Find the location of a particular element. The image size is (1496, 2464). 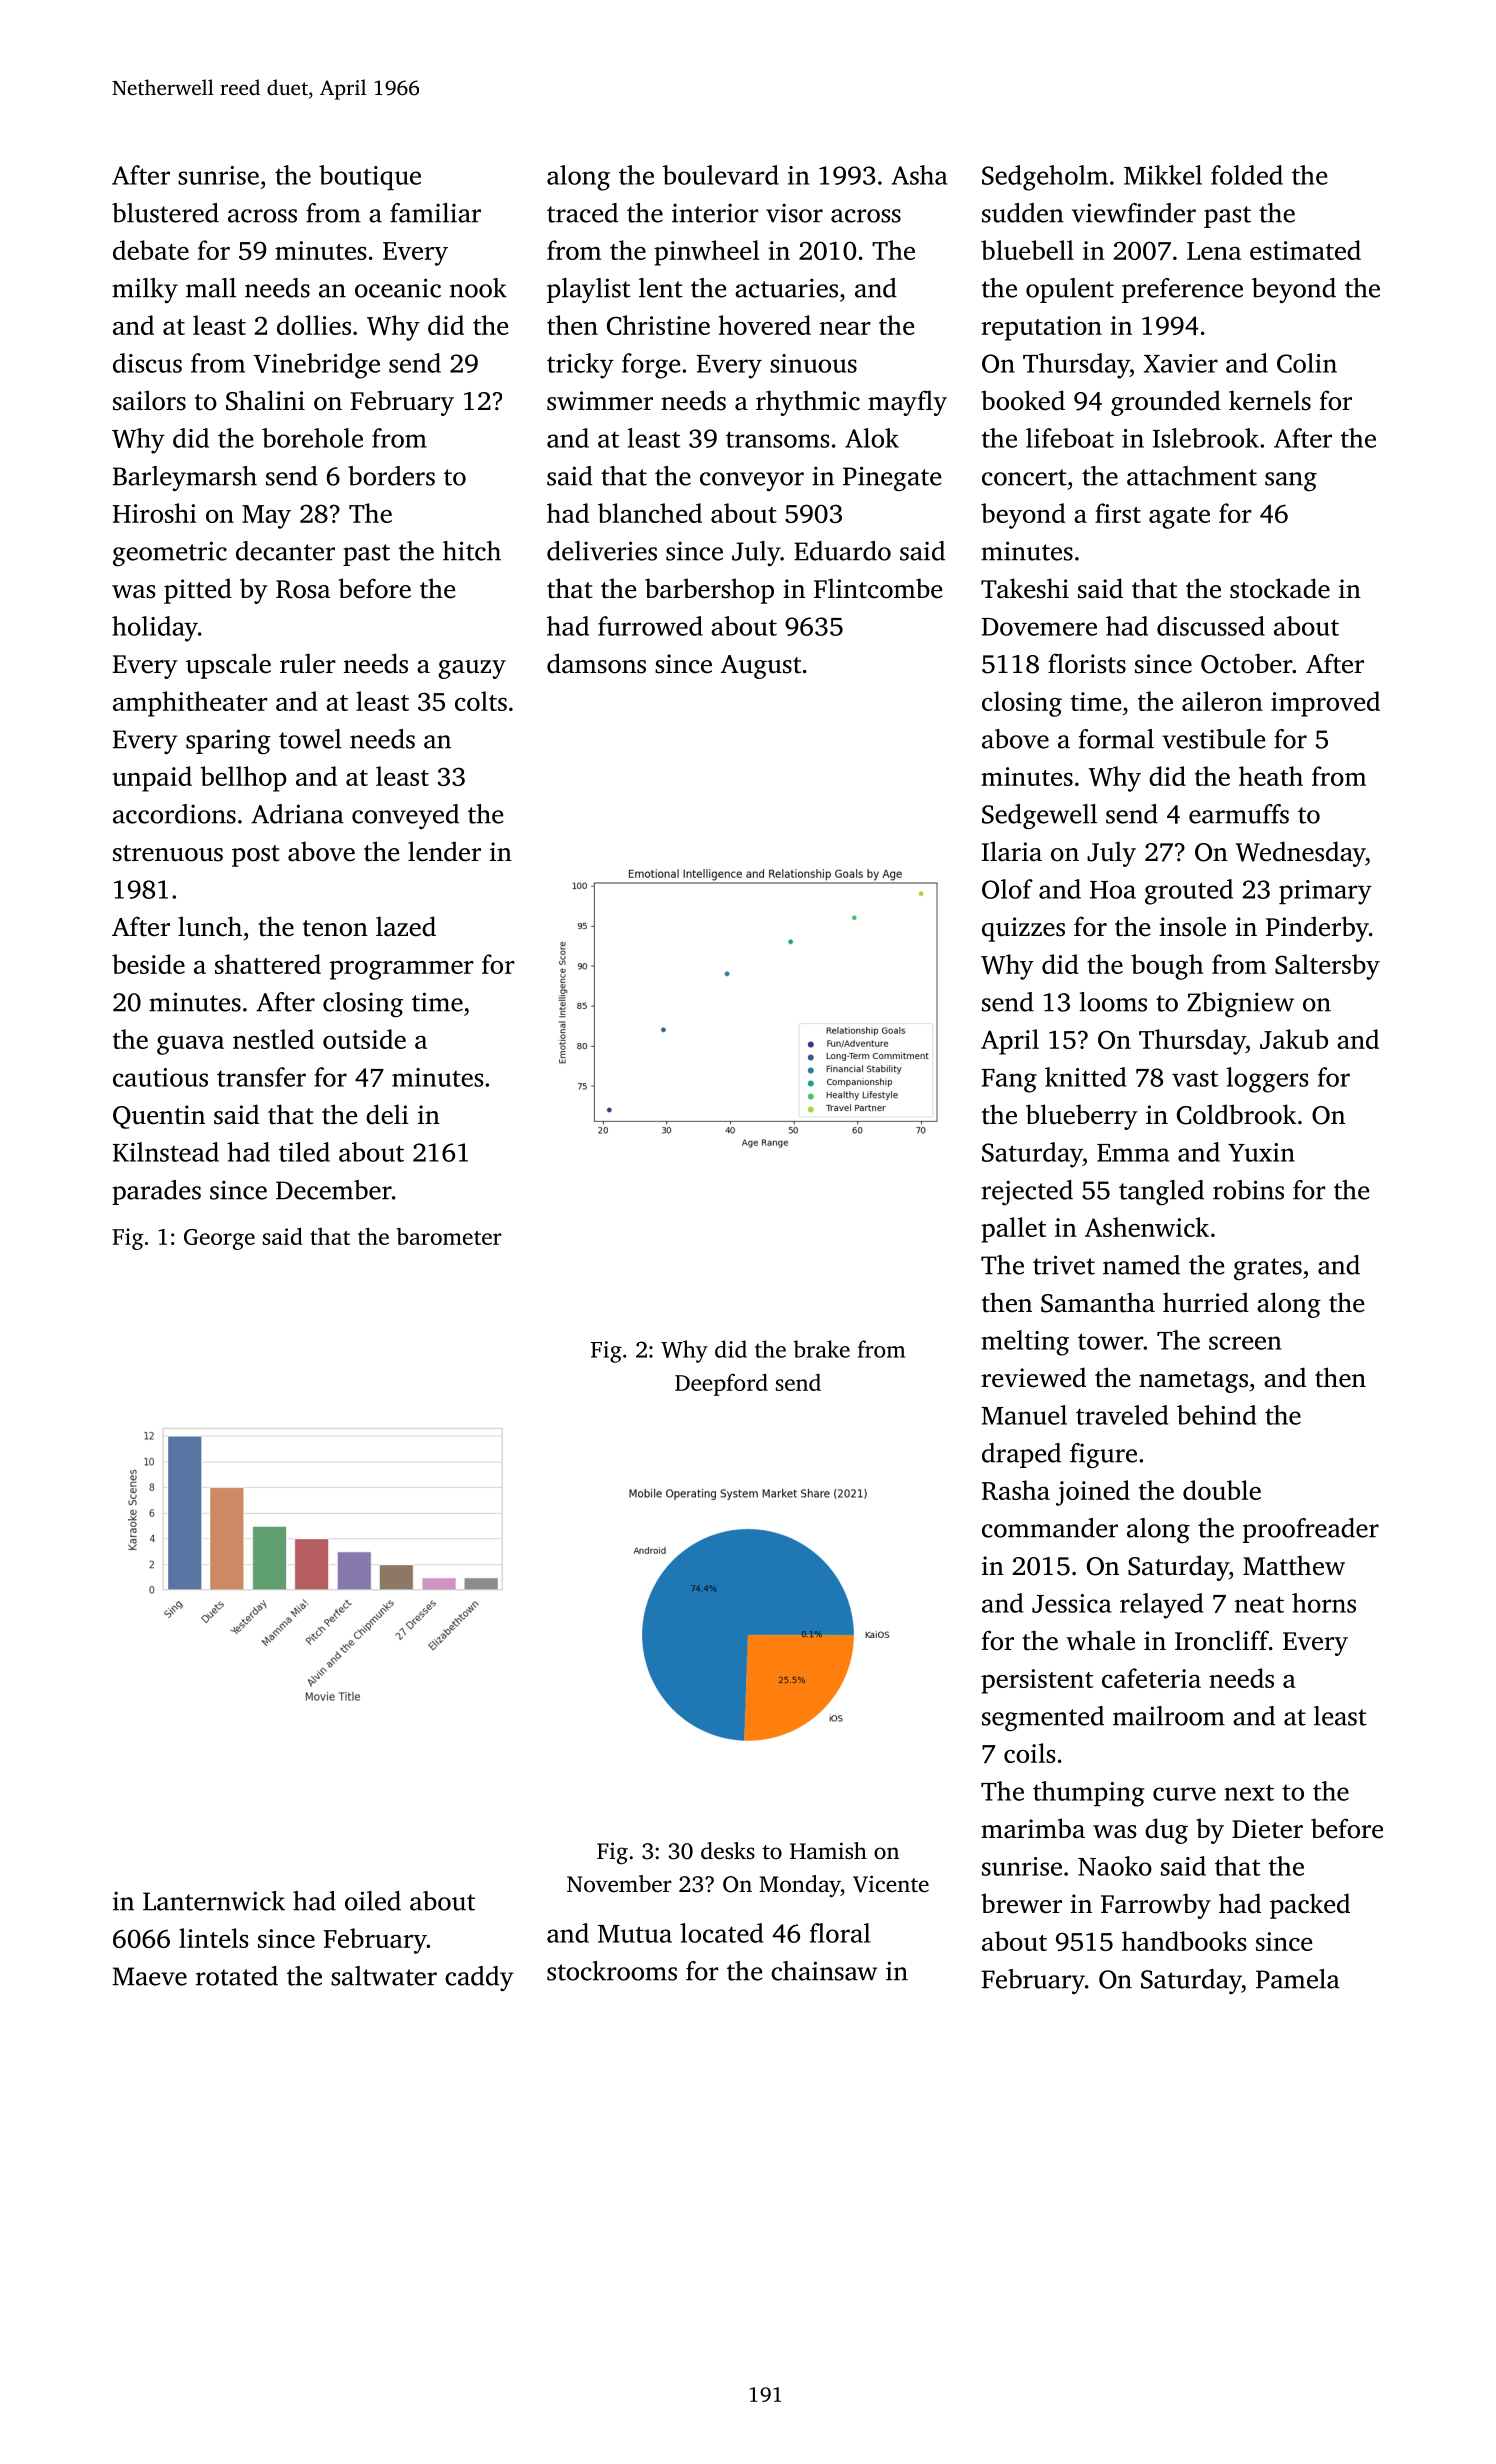

desks is located at coordinates (728, 1851).
